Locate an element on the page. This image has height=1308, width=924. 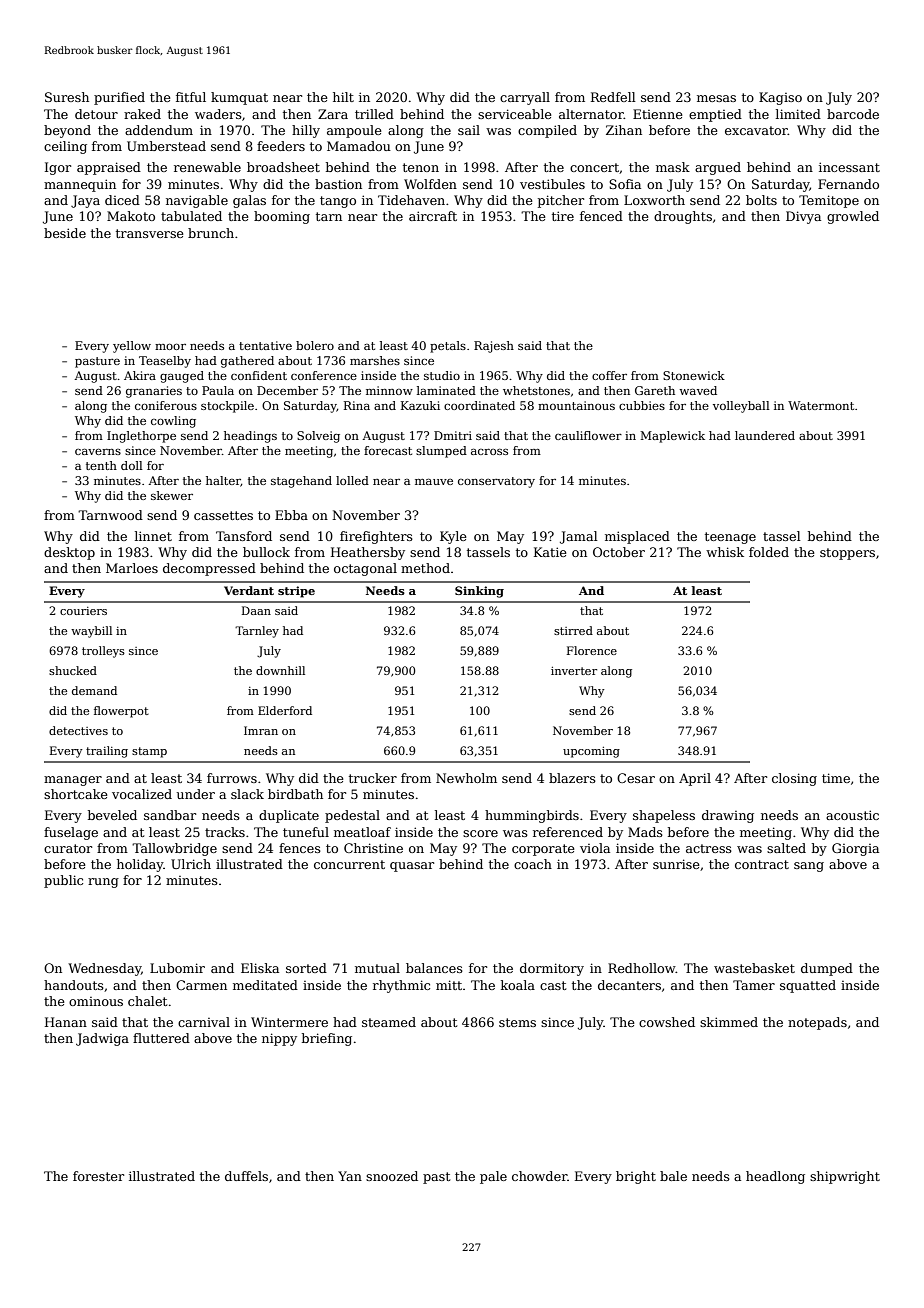
coniferous is located at coordinates (166, 405).
